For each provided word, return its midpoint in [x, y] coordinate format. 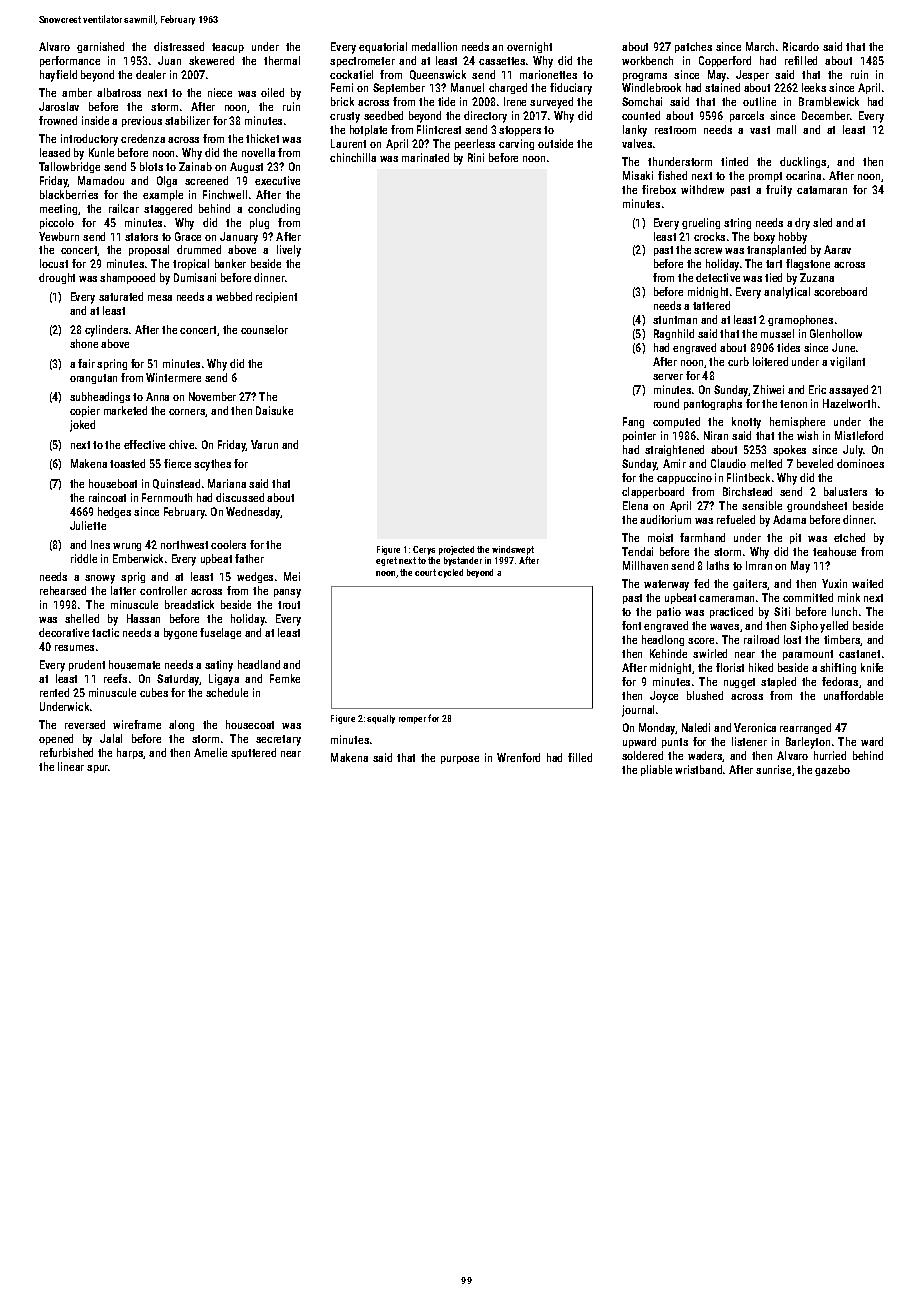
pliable [656, 770]
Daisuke [274, 410]
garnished [100, 47]
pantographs [713, 404]
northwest [184, 544]
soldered [642, 755]
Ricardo [801, 46]
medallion [434, 46]
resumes [74, 648]
